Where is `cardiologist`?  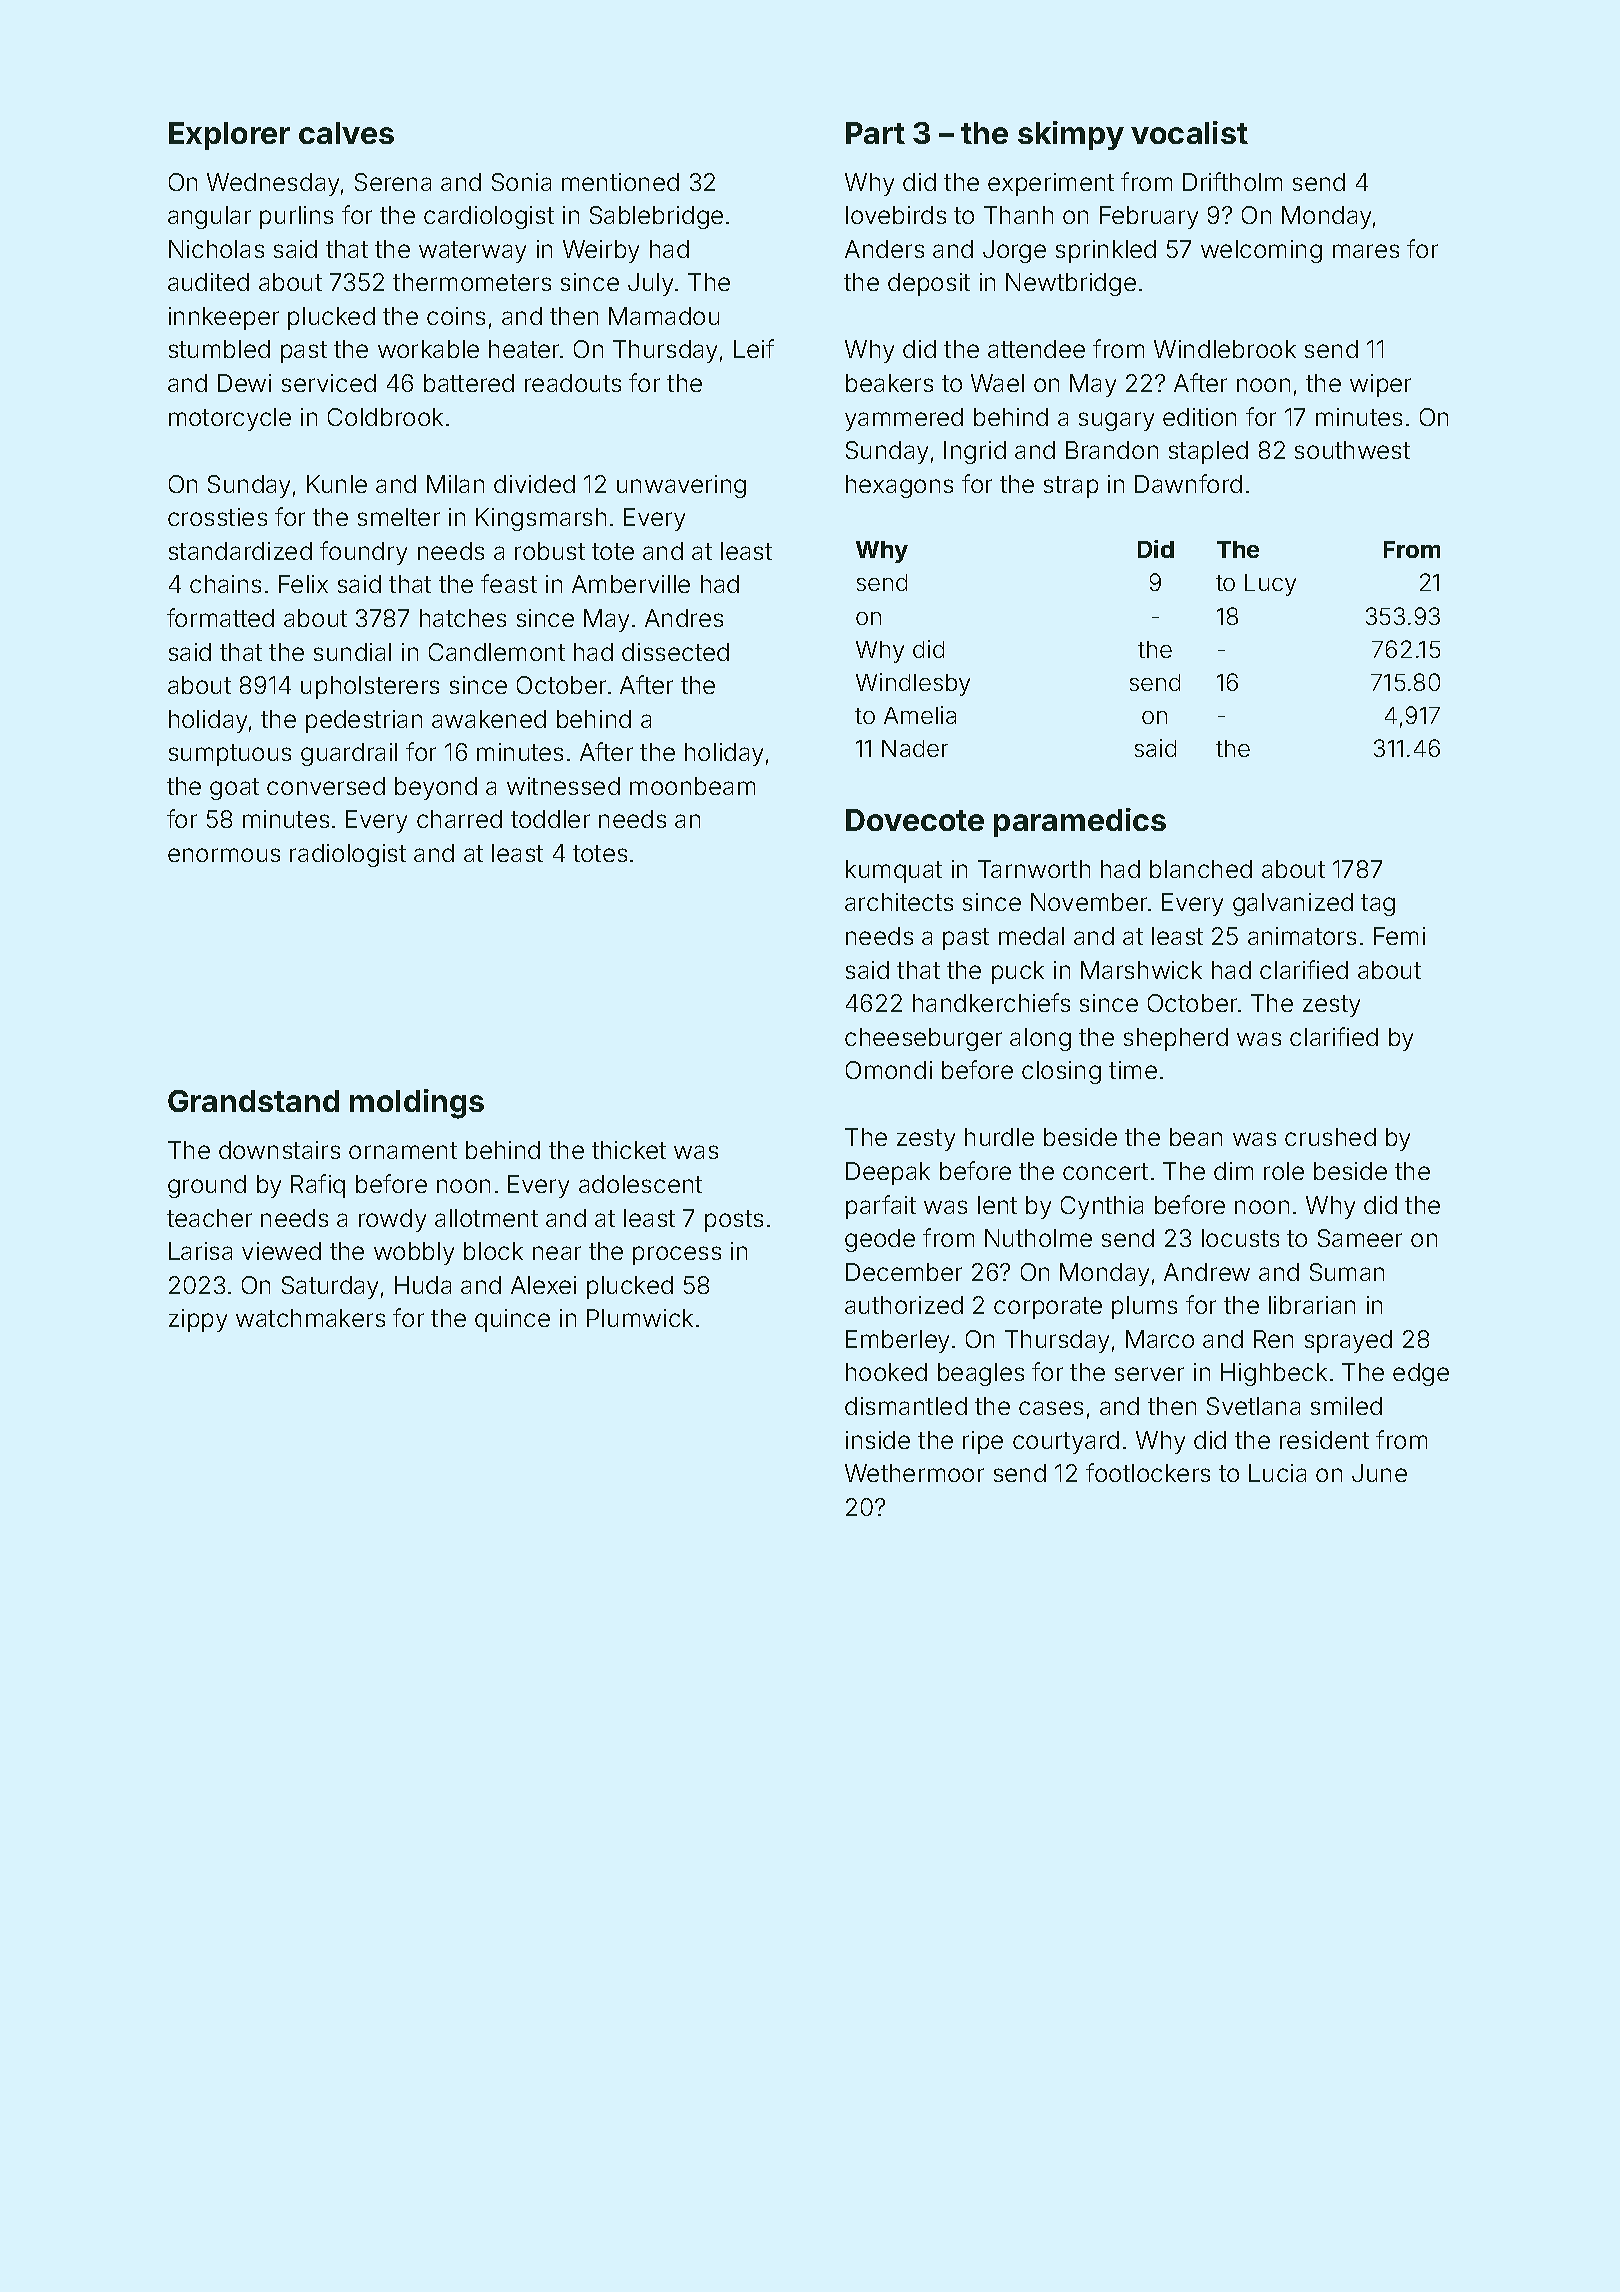
cardiologist is located at coordinates (489, 217).
